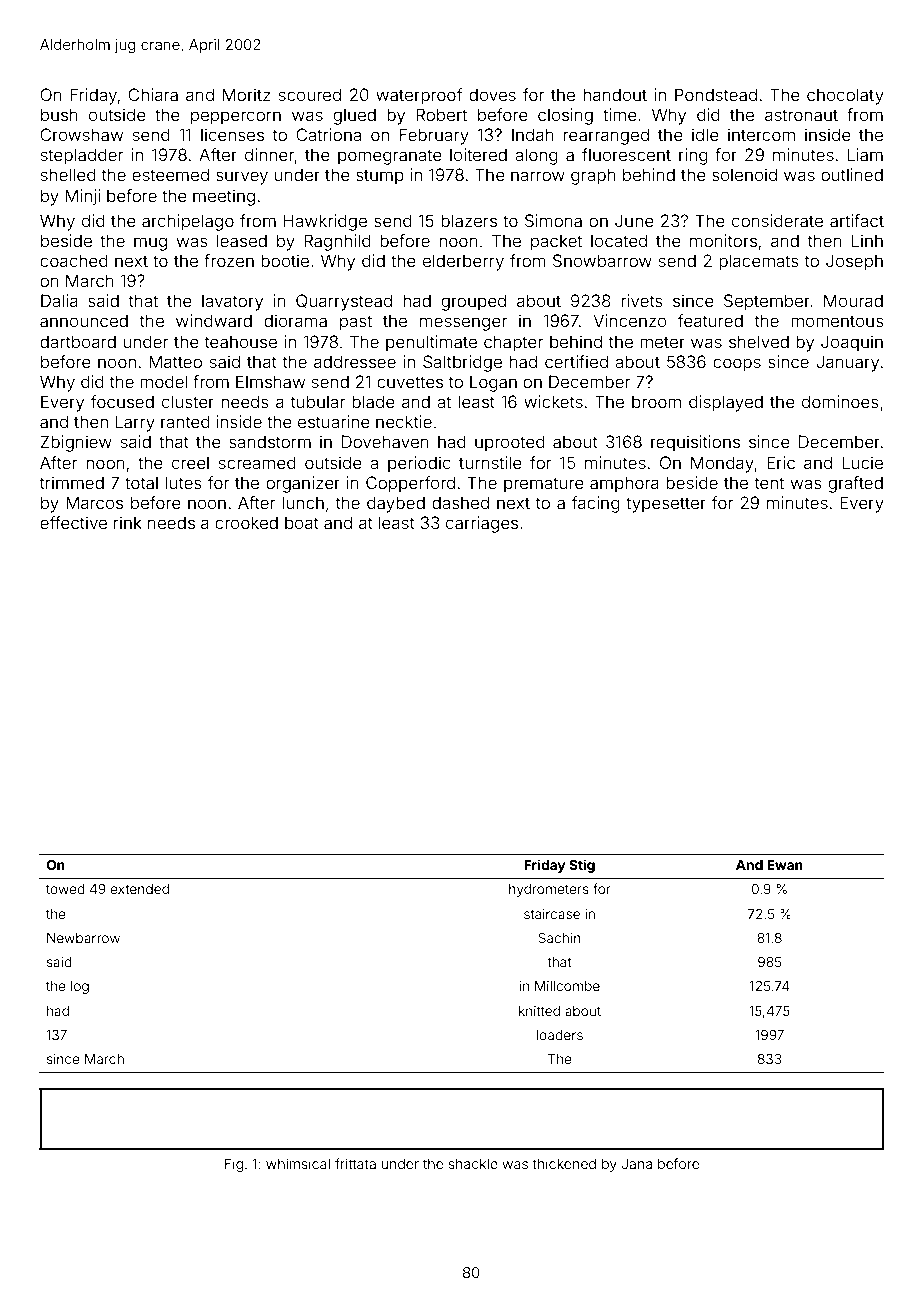 The image size is (924, 1308). What do you see at coordinates (482, 524) in the image?
I see `carriages` at bounding box center [482, 524].
